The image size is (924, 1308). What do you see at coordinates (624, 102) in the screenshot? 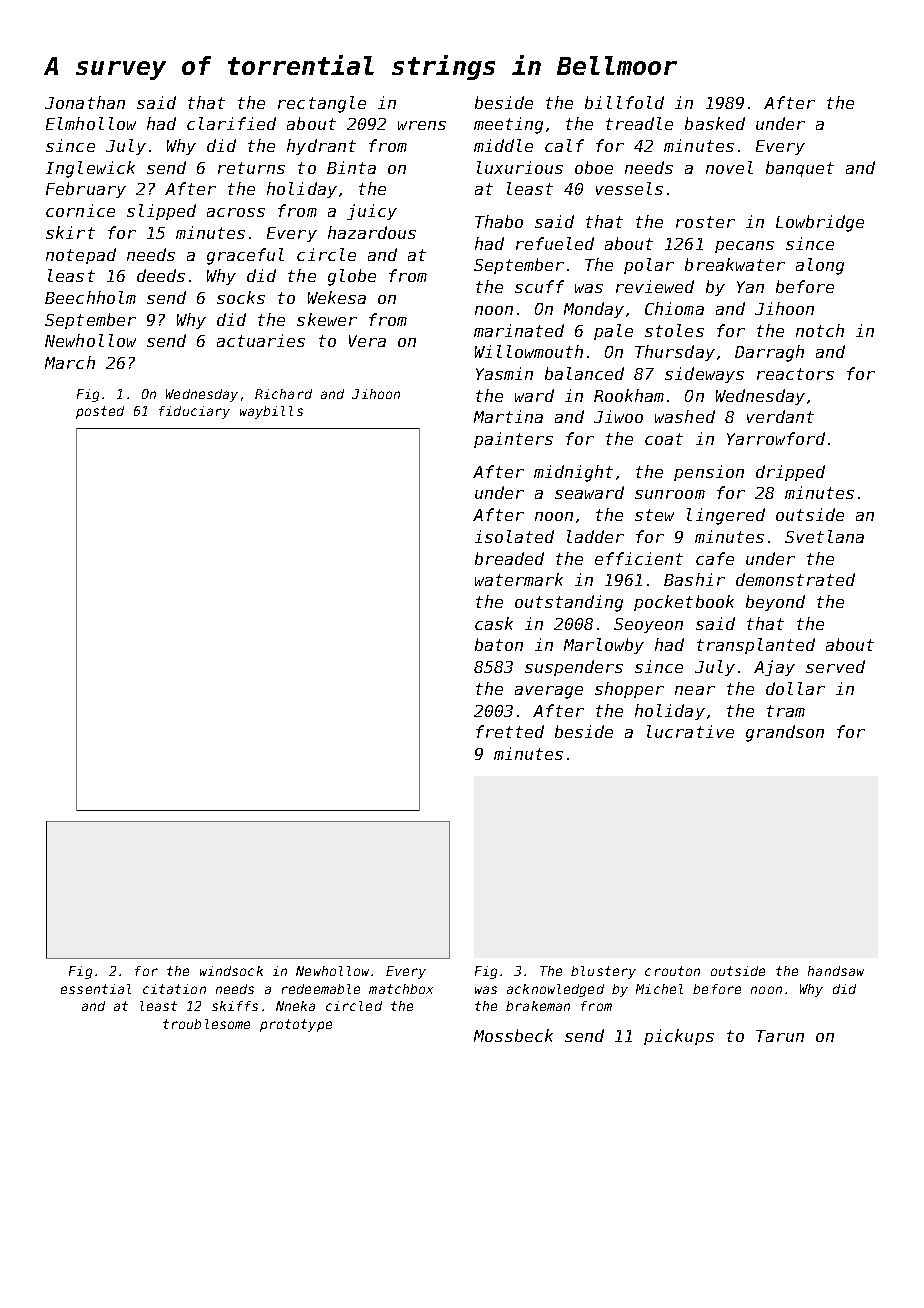
I see `billfold` at bounding box center [624, 102].
